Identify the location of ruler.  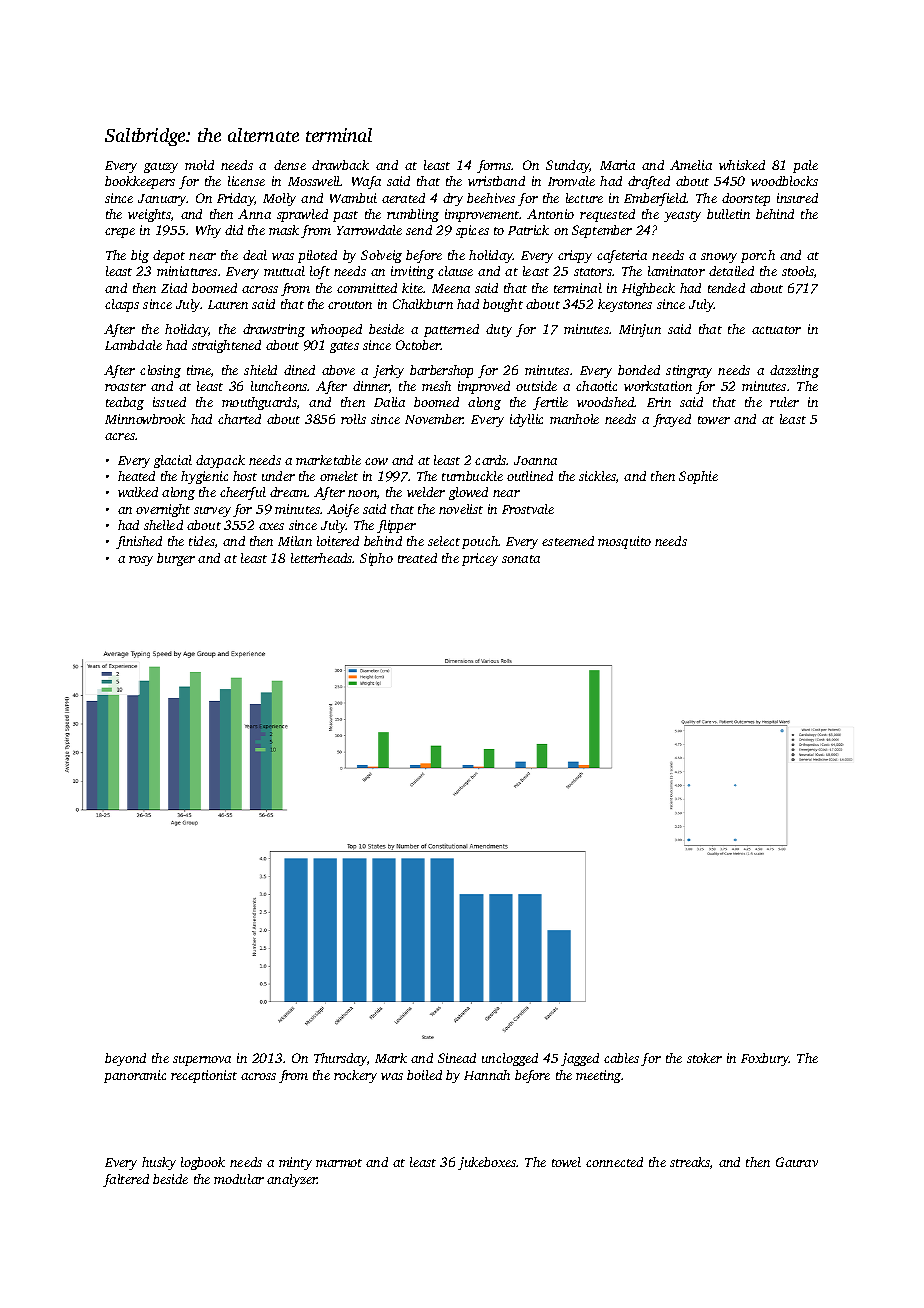
(784, 402).
